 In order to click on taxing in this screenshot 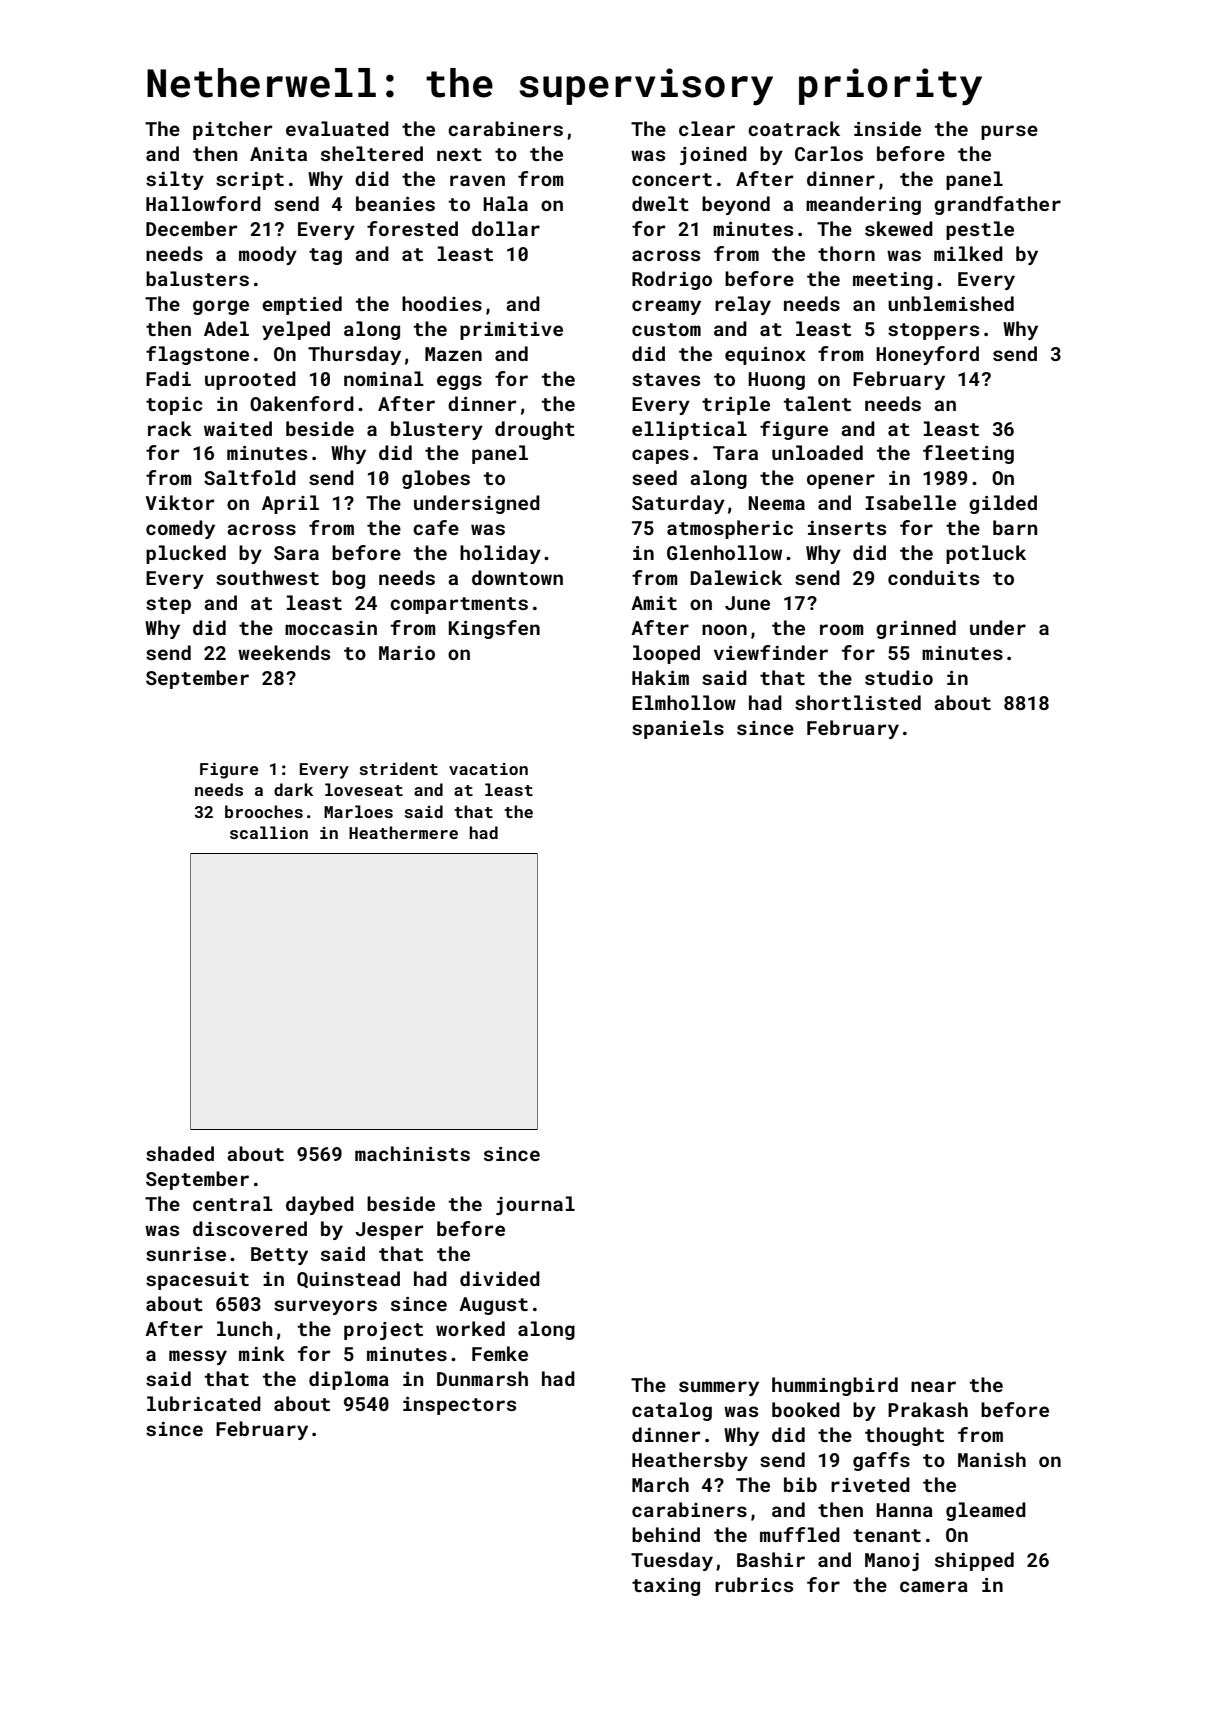, I will do `click(666, 1587)`.
